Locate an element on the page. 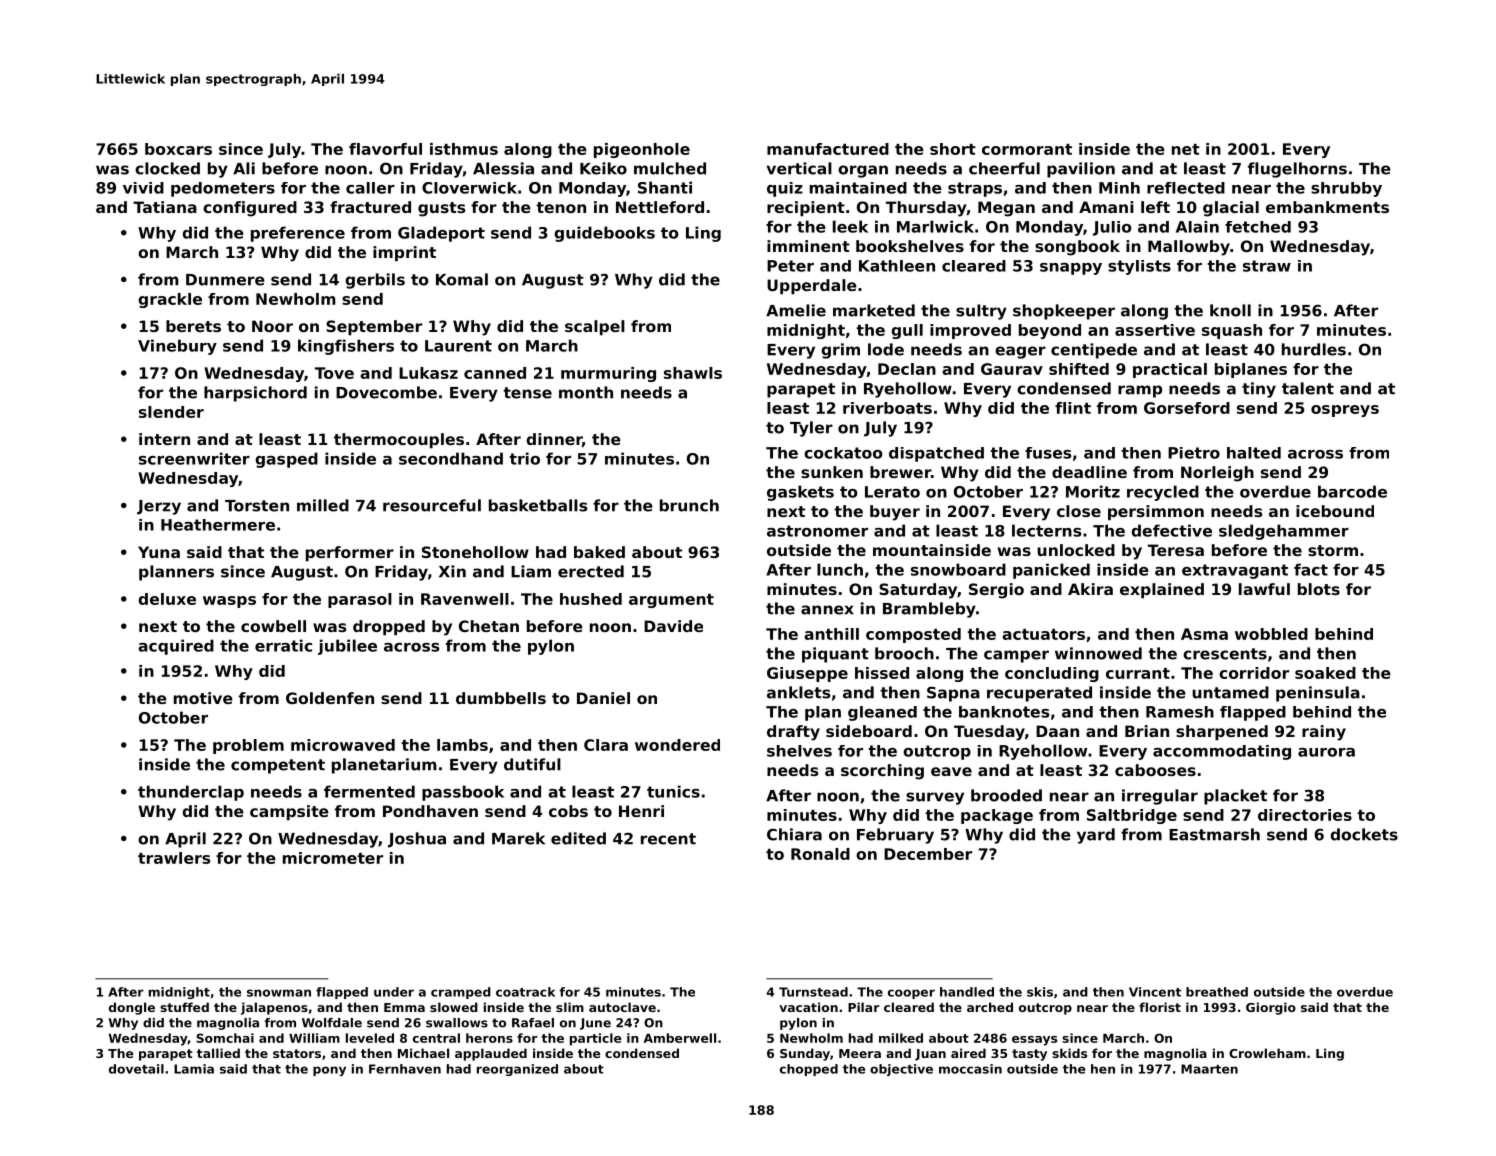  flavorful is located at coordinates (385, 149).
